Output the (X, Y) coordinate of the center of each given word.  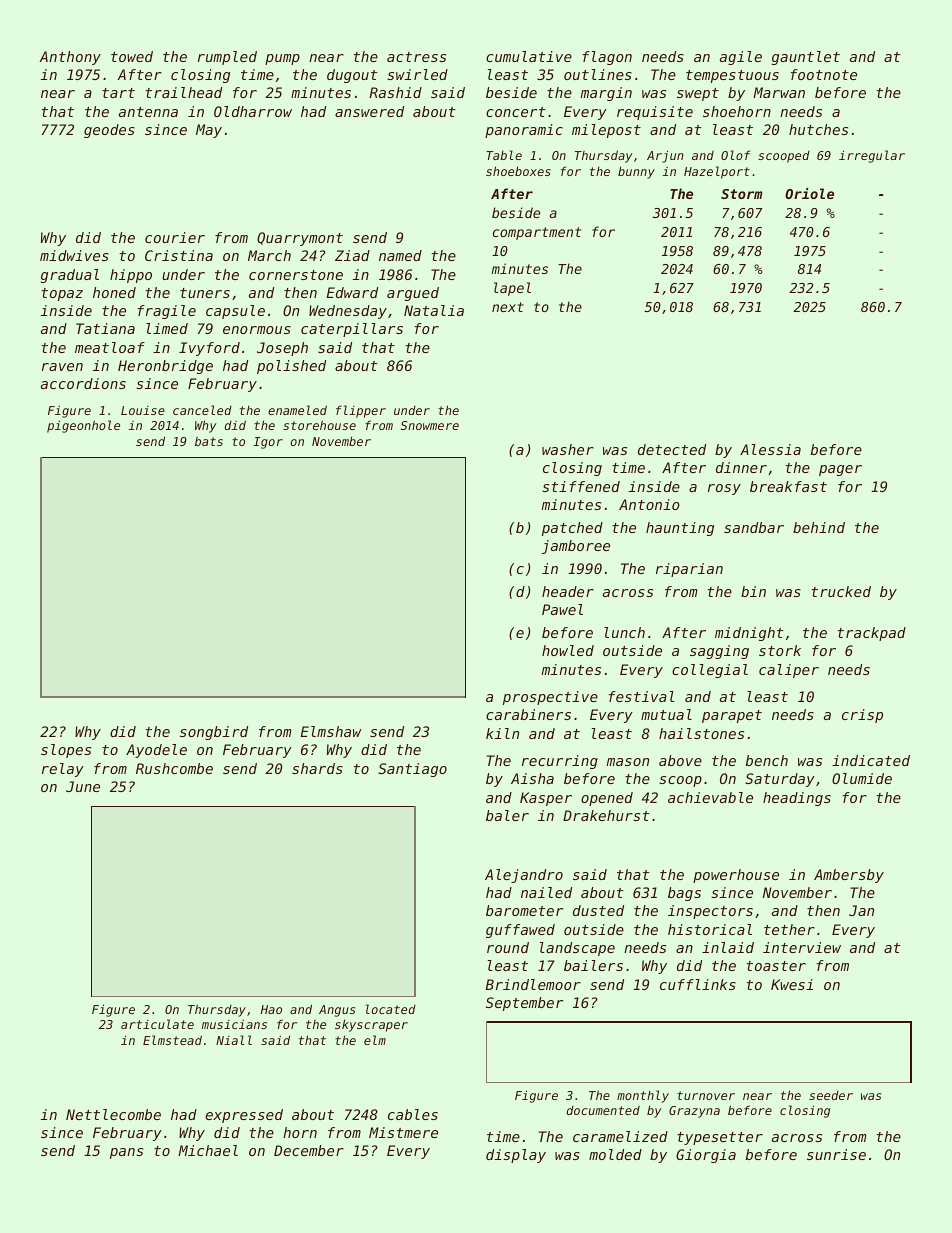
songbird (214, 733)
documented (603, 1110)
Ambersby (849, 876)
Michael (208, 1150)
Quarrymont (300, 239)
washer (568, 449)
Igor (268, 443)
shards (317, 768)
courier (175, 237)
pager (840, 470)
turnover (706, 1095)
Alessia (770, 449)
